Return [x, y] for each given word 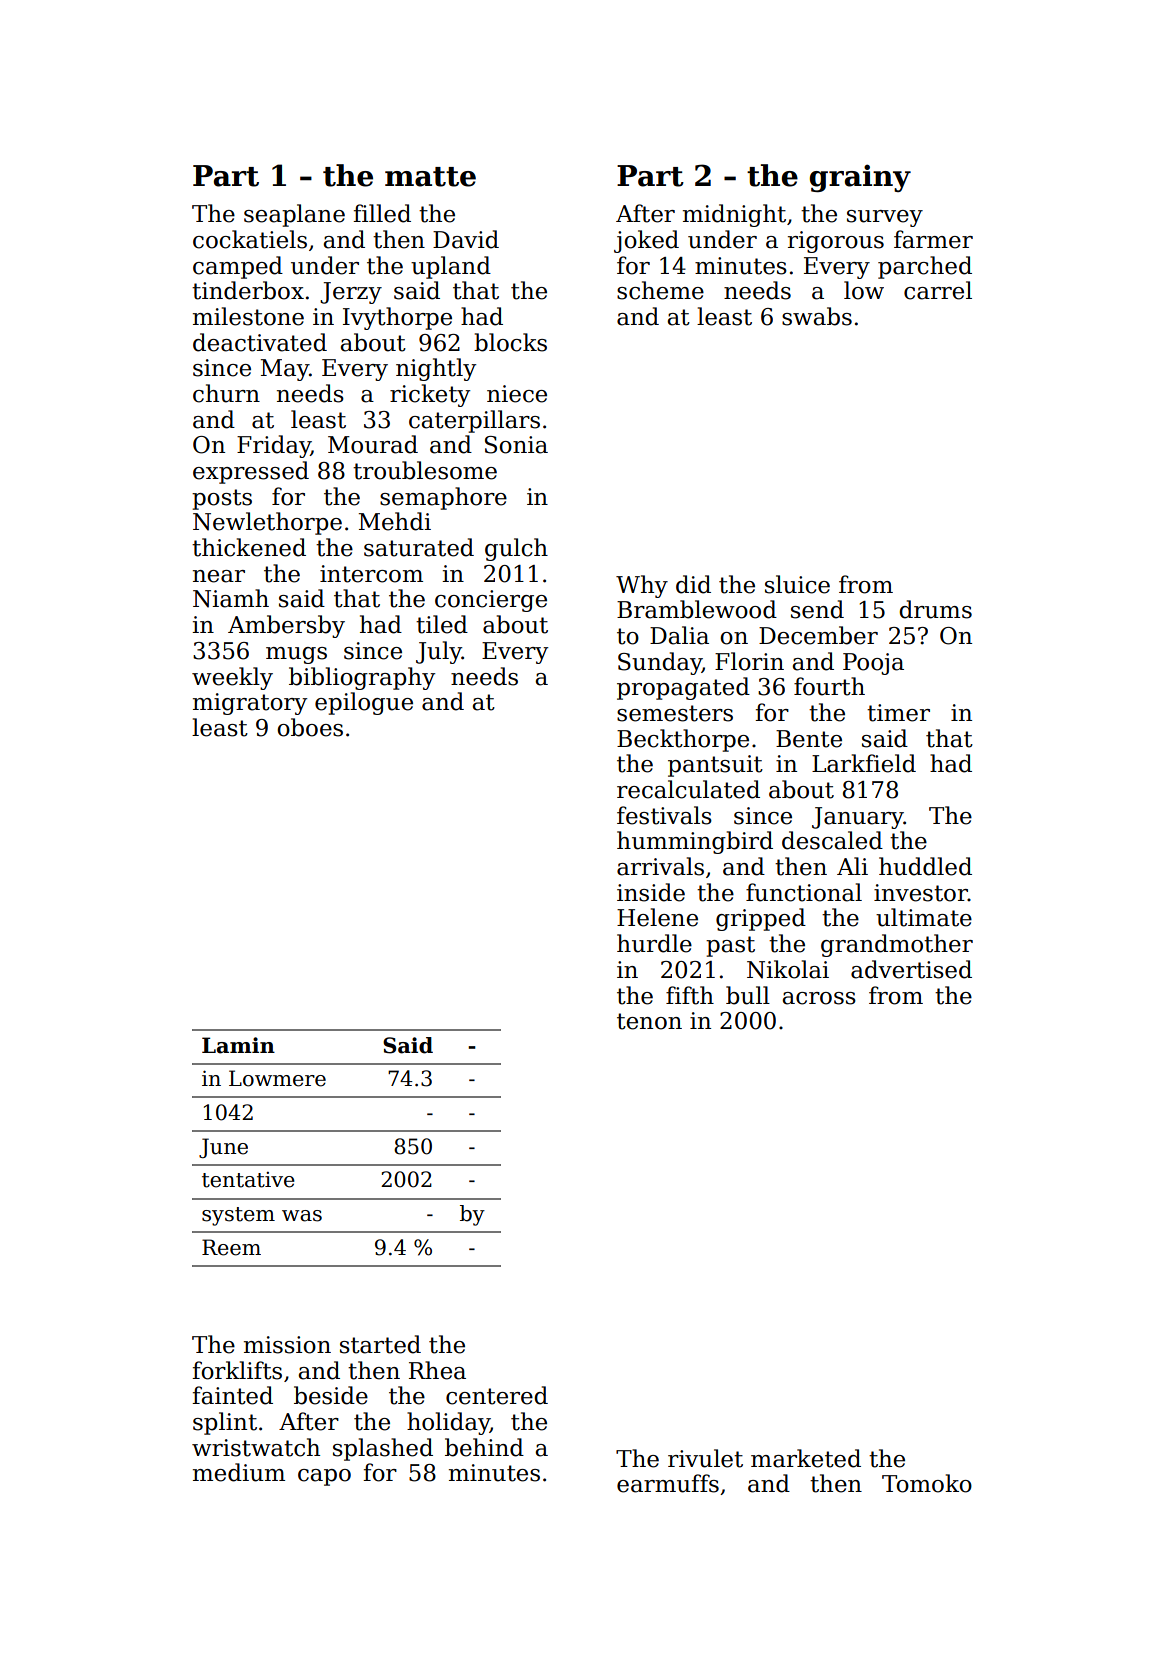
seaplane [294, 215]
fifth [690, 995]
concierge [491, 601]
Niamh [231, 598]
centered [497, 1395]
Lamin [238, 1045]
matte [430, 177]
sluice [797, 584]
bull [748, 995]
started [380, 1344]
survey [885, 218]
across [819, 998]
